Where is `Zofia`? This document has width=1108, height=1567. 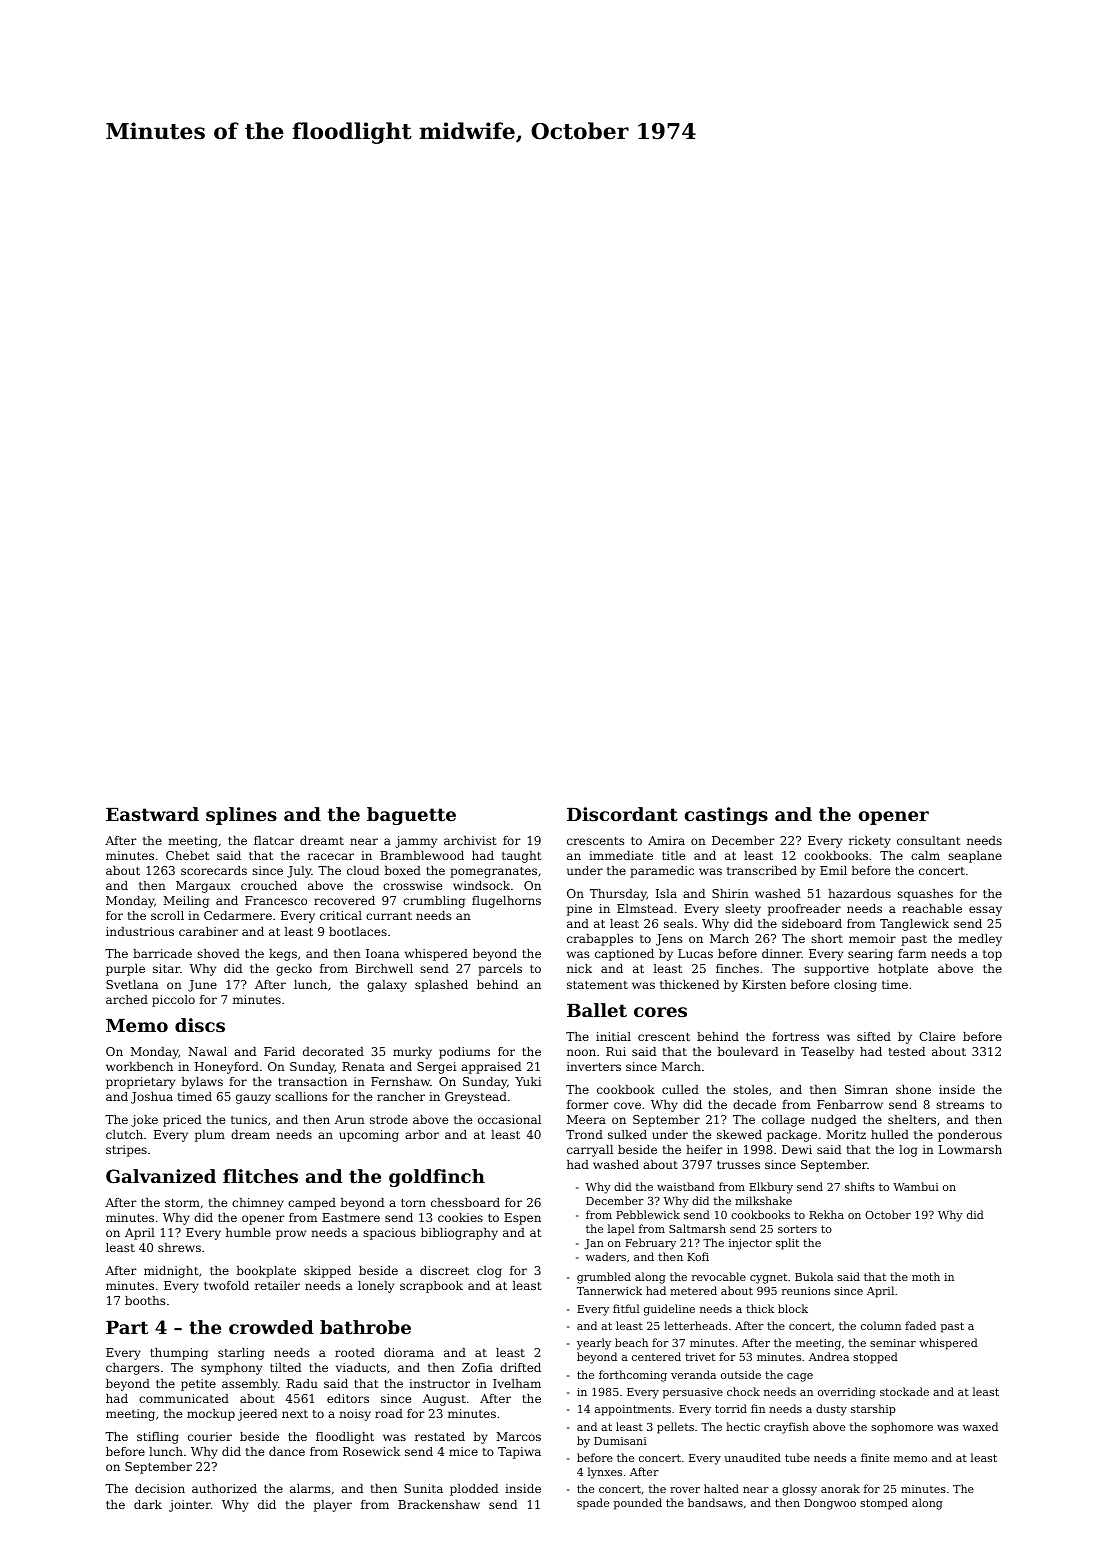
Zofia is located at coordinates (477, 1367).
